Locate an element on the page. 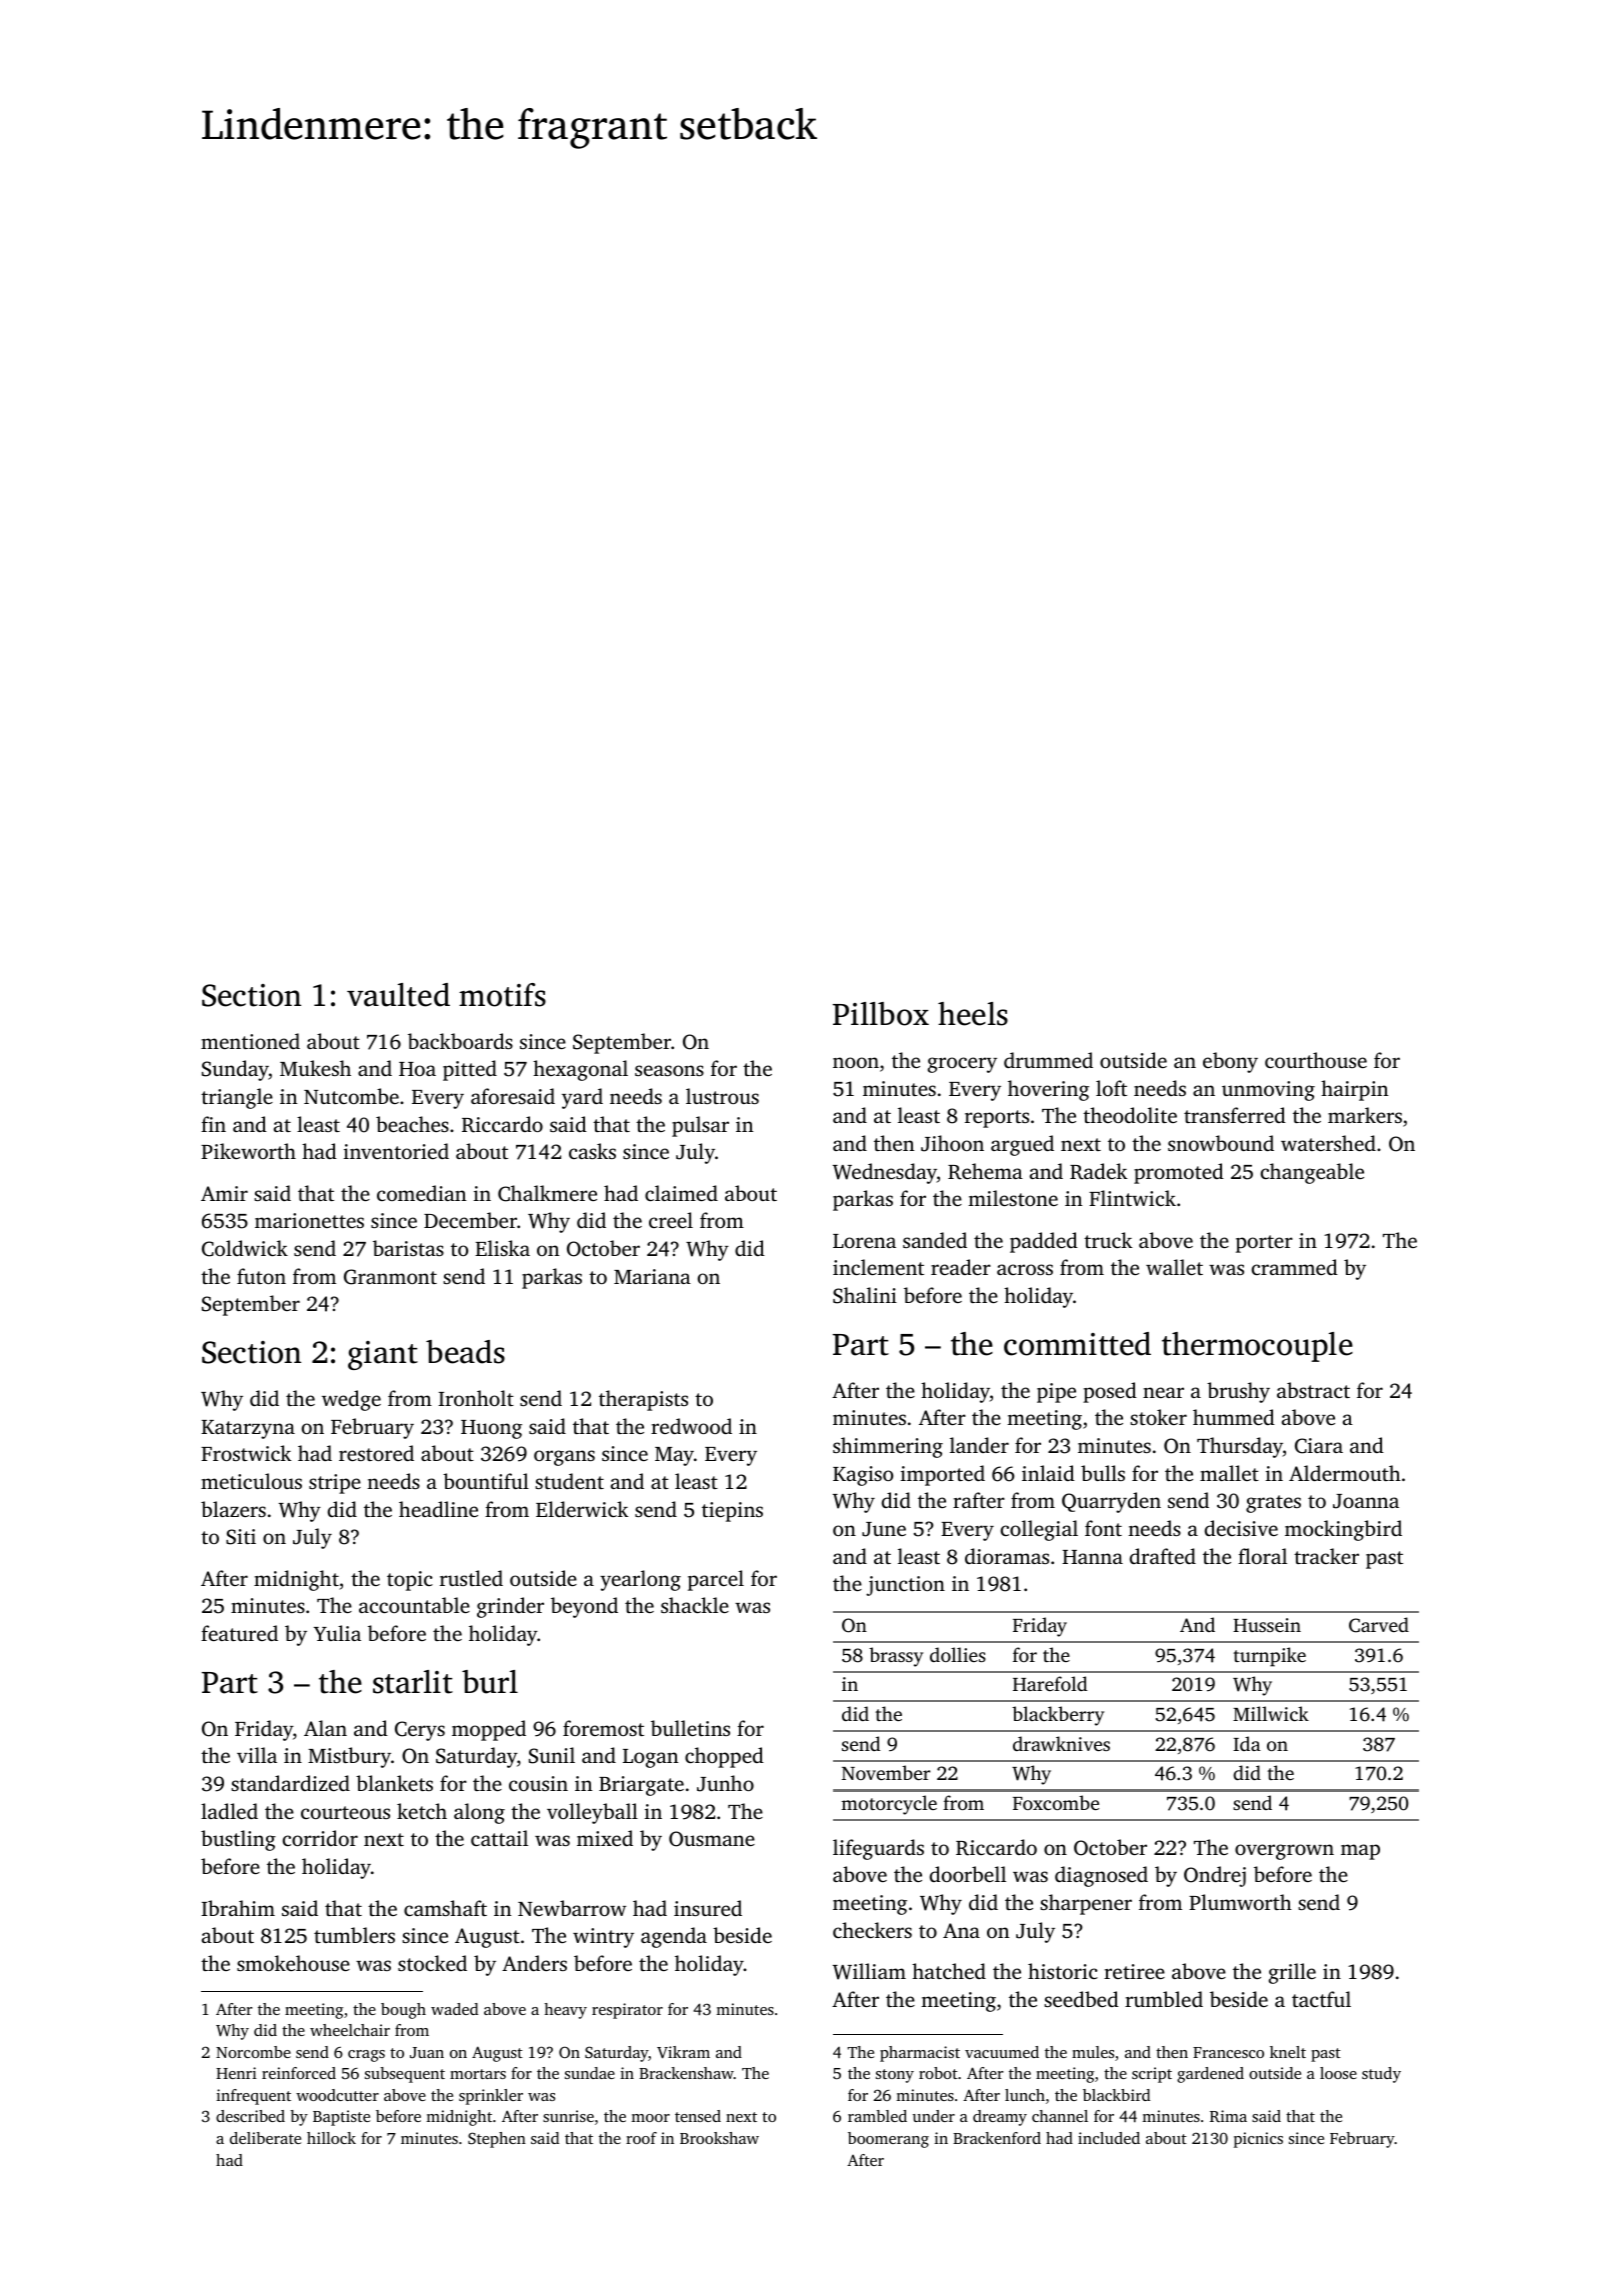  Pillbox is located at coordinates (881, 1014).
